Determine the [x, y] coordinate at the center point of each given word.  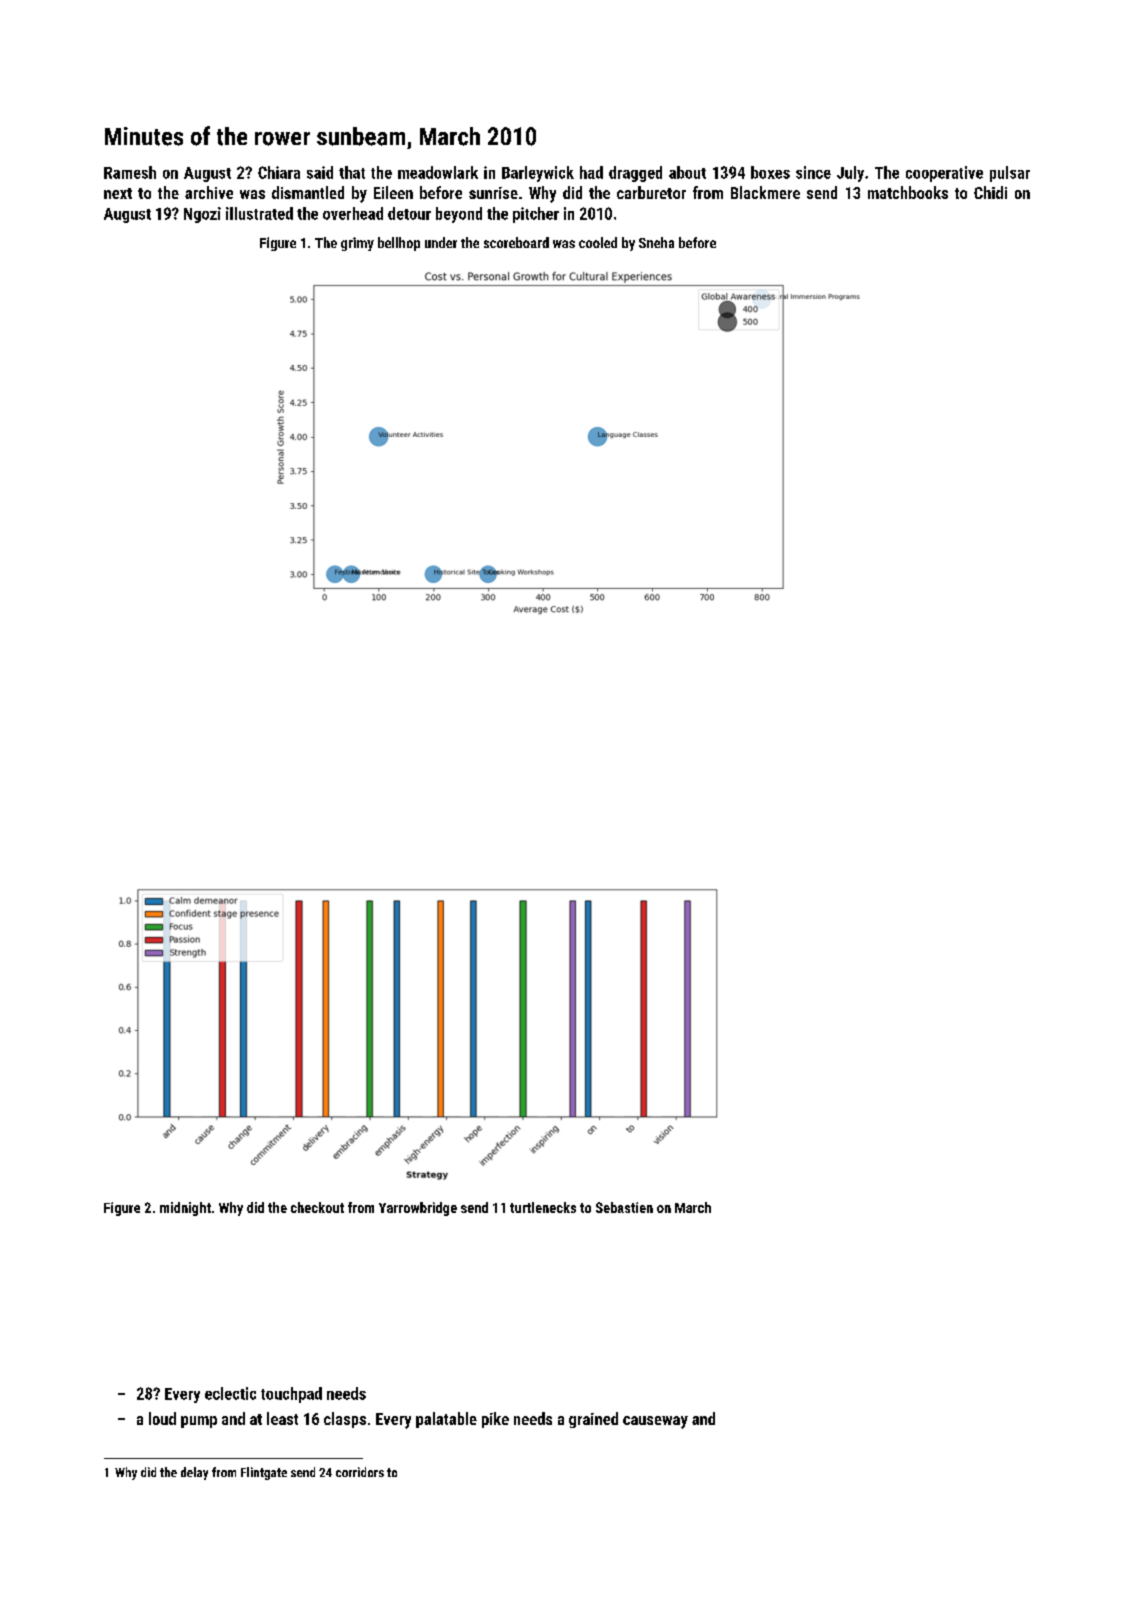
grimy [357, 244]
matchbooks [908, 192]
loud [162, 1418]
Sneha [656, 242]
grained [593, 1420]
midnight [185, 1209]
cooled [598, 242]
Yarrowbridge [418, 1209]
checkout [317, 1207]
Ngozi [202, 215]
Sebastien [624, 1207]
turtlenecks [543, 1207]
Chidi [990, 192]
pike [495, 1420]
